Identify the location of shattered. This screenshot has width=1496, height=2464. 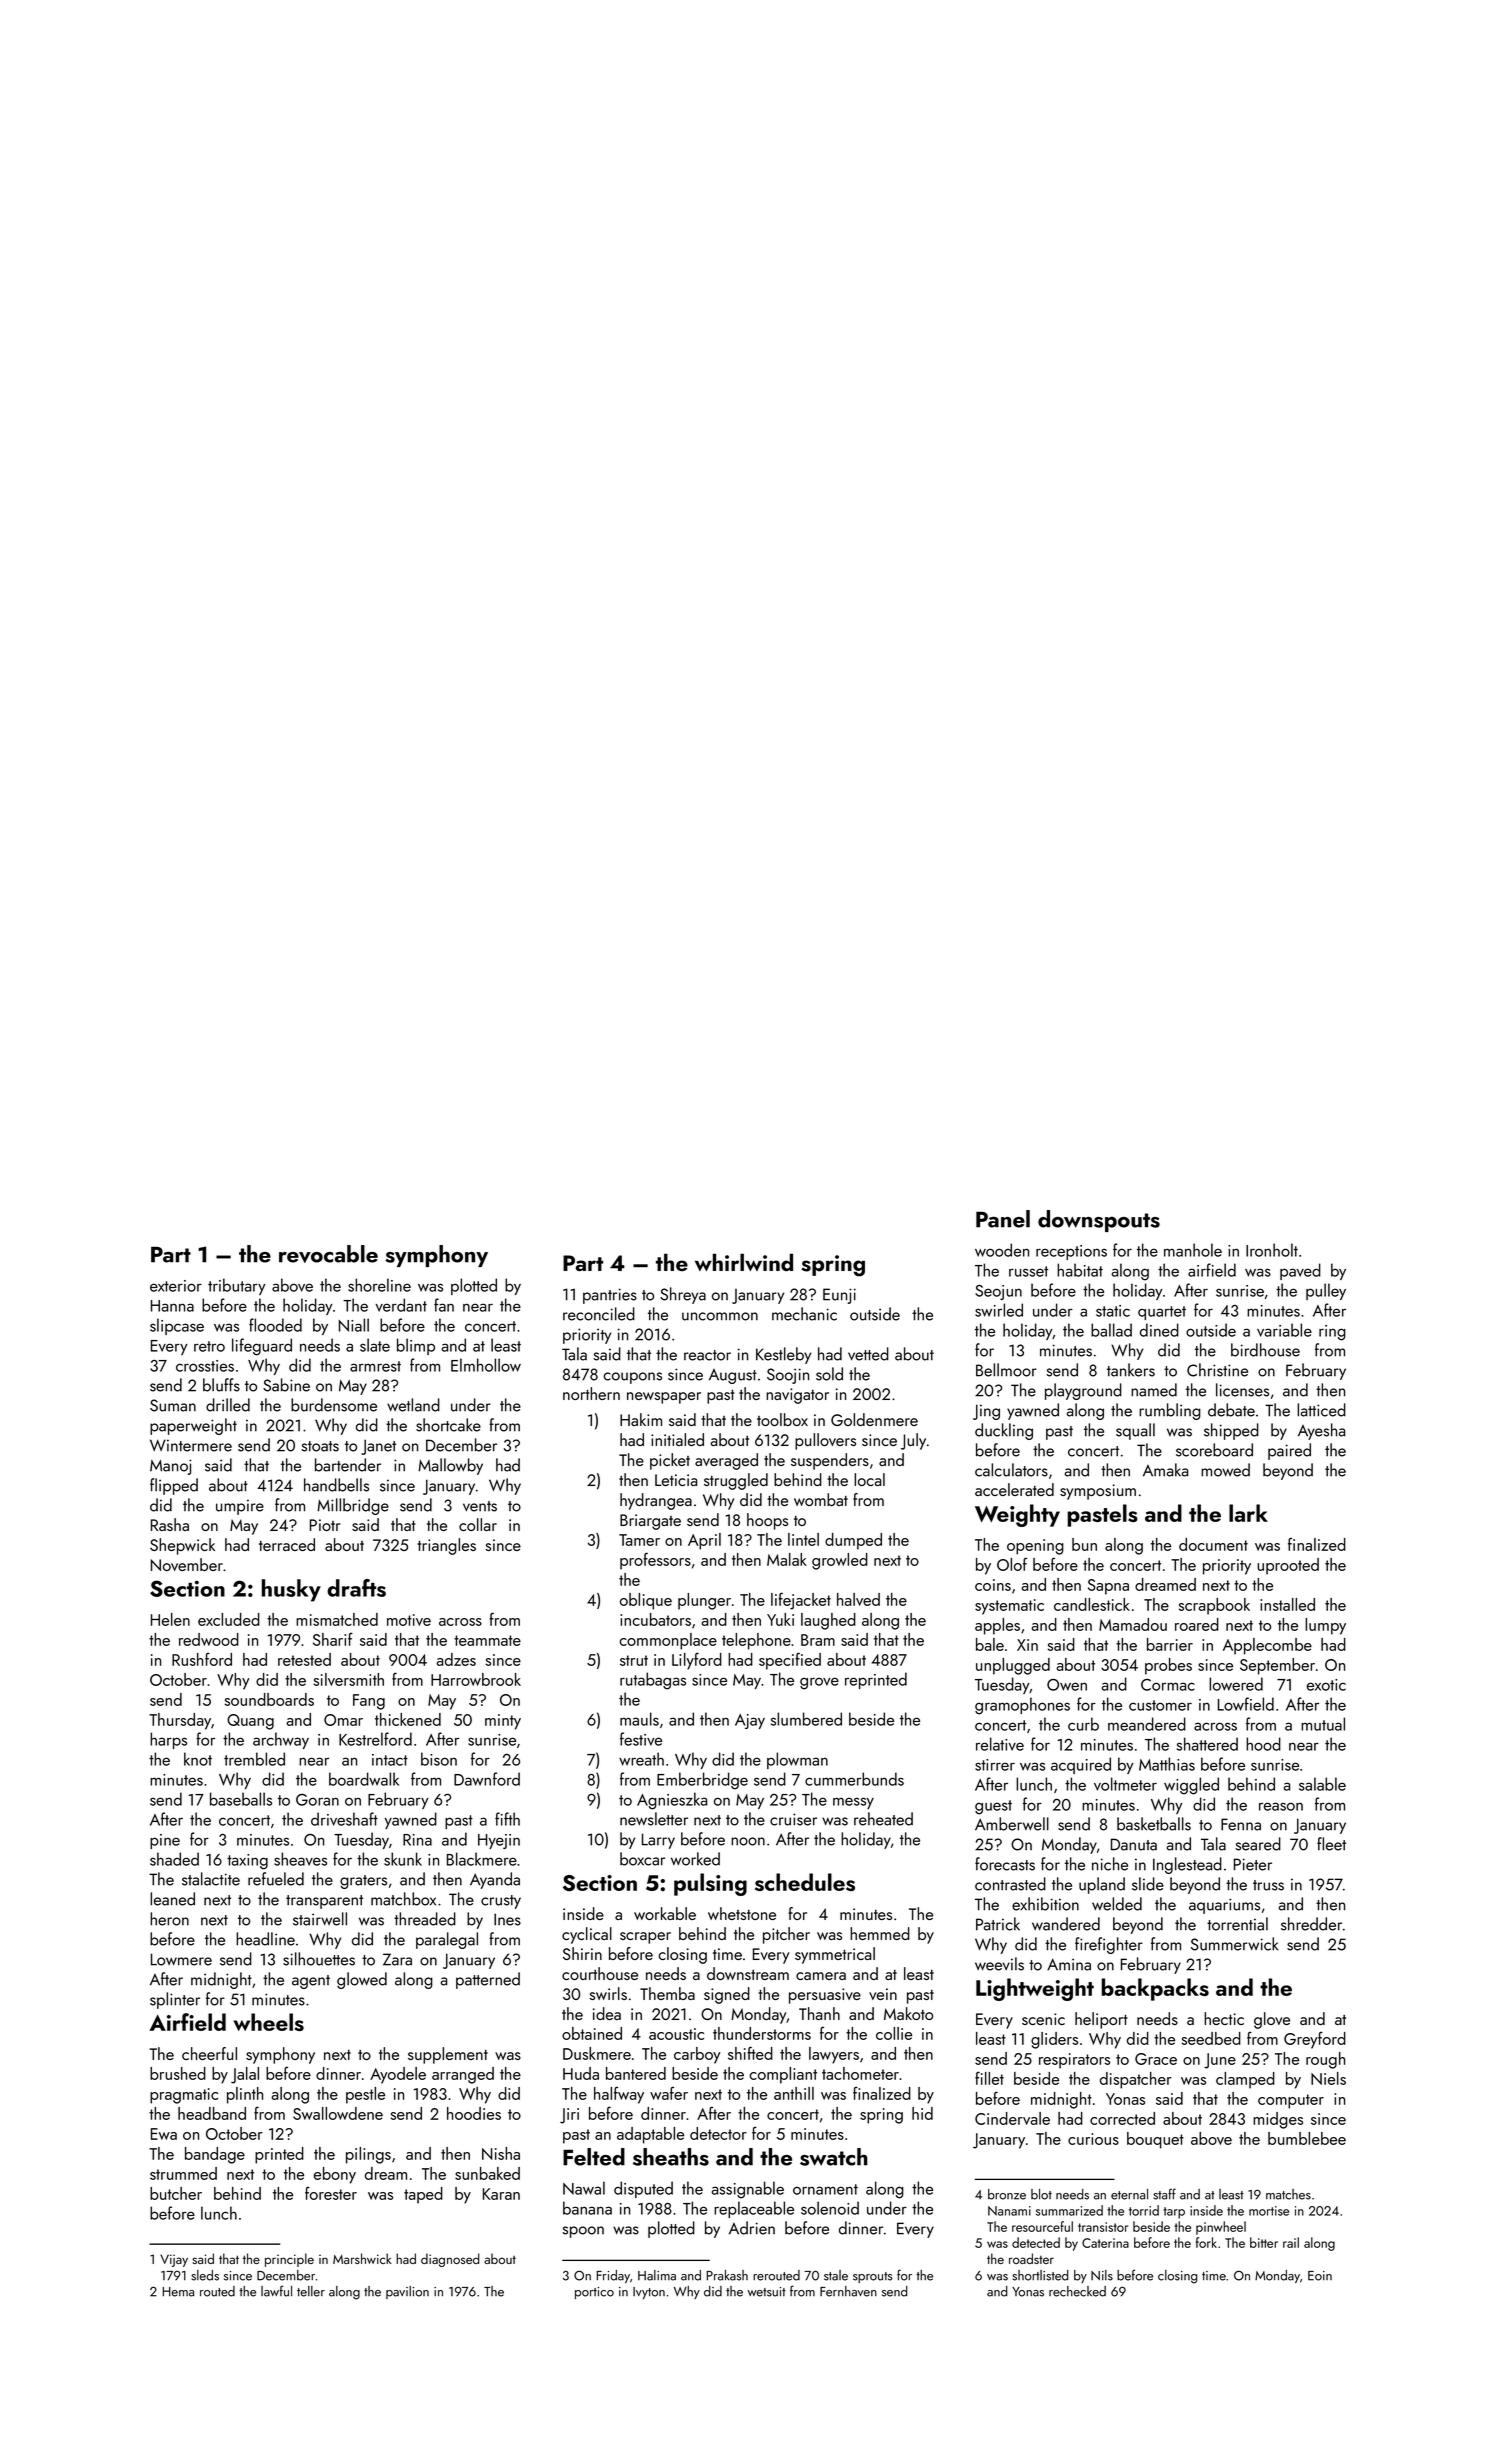
(1207, 1744).
